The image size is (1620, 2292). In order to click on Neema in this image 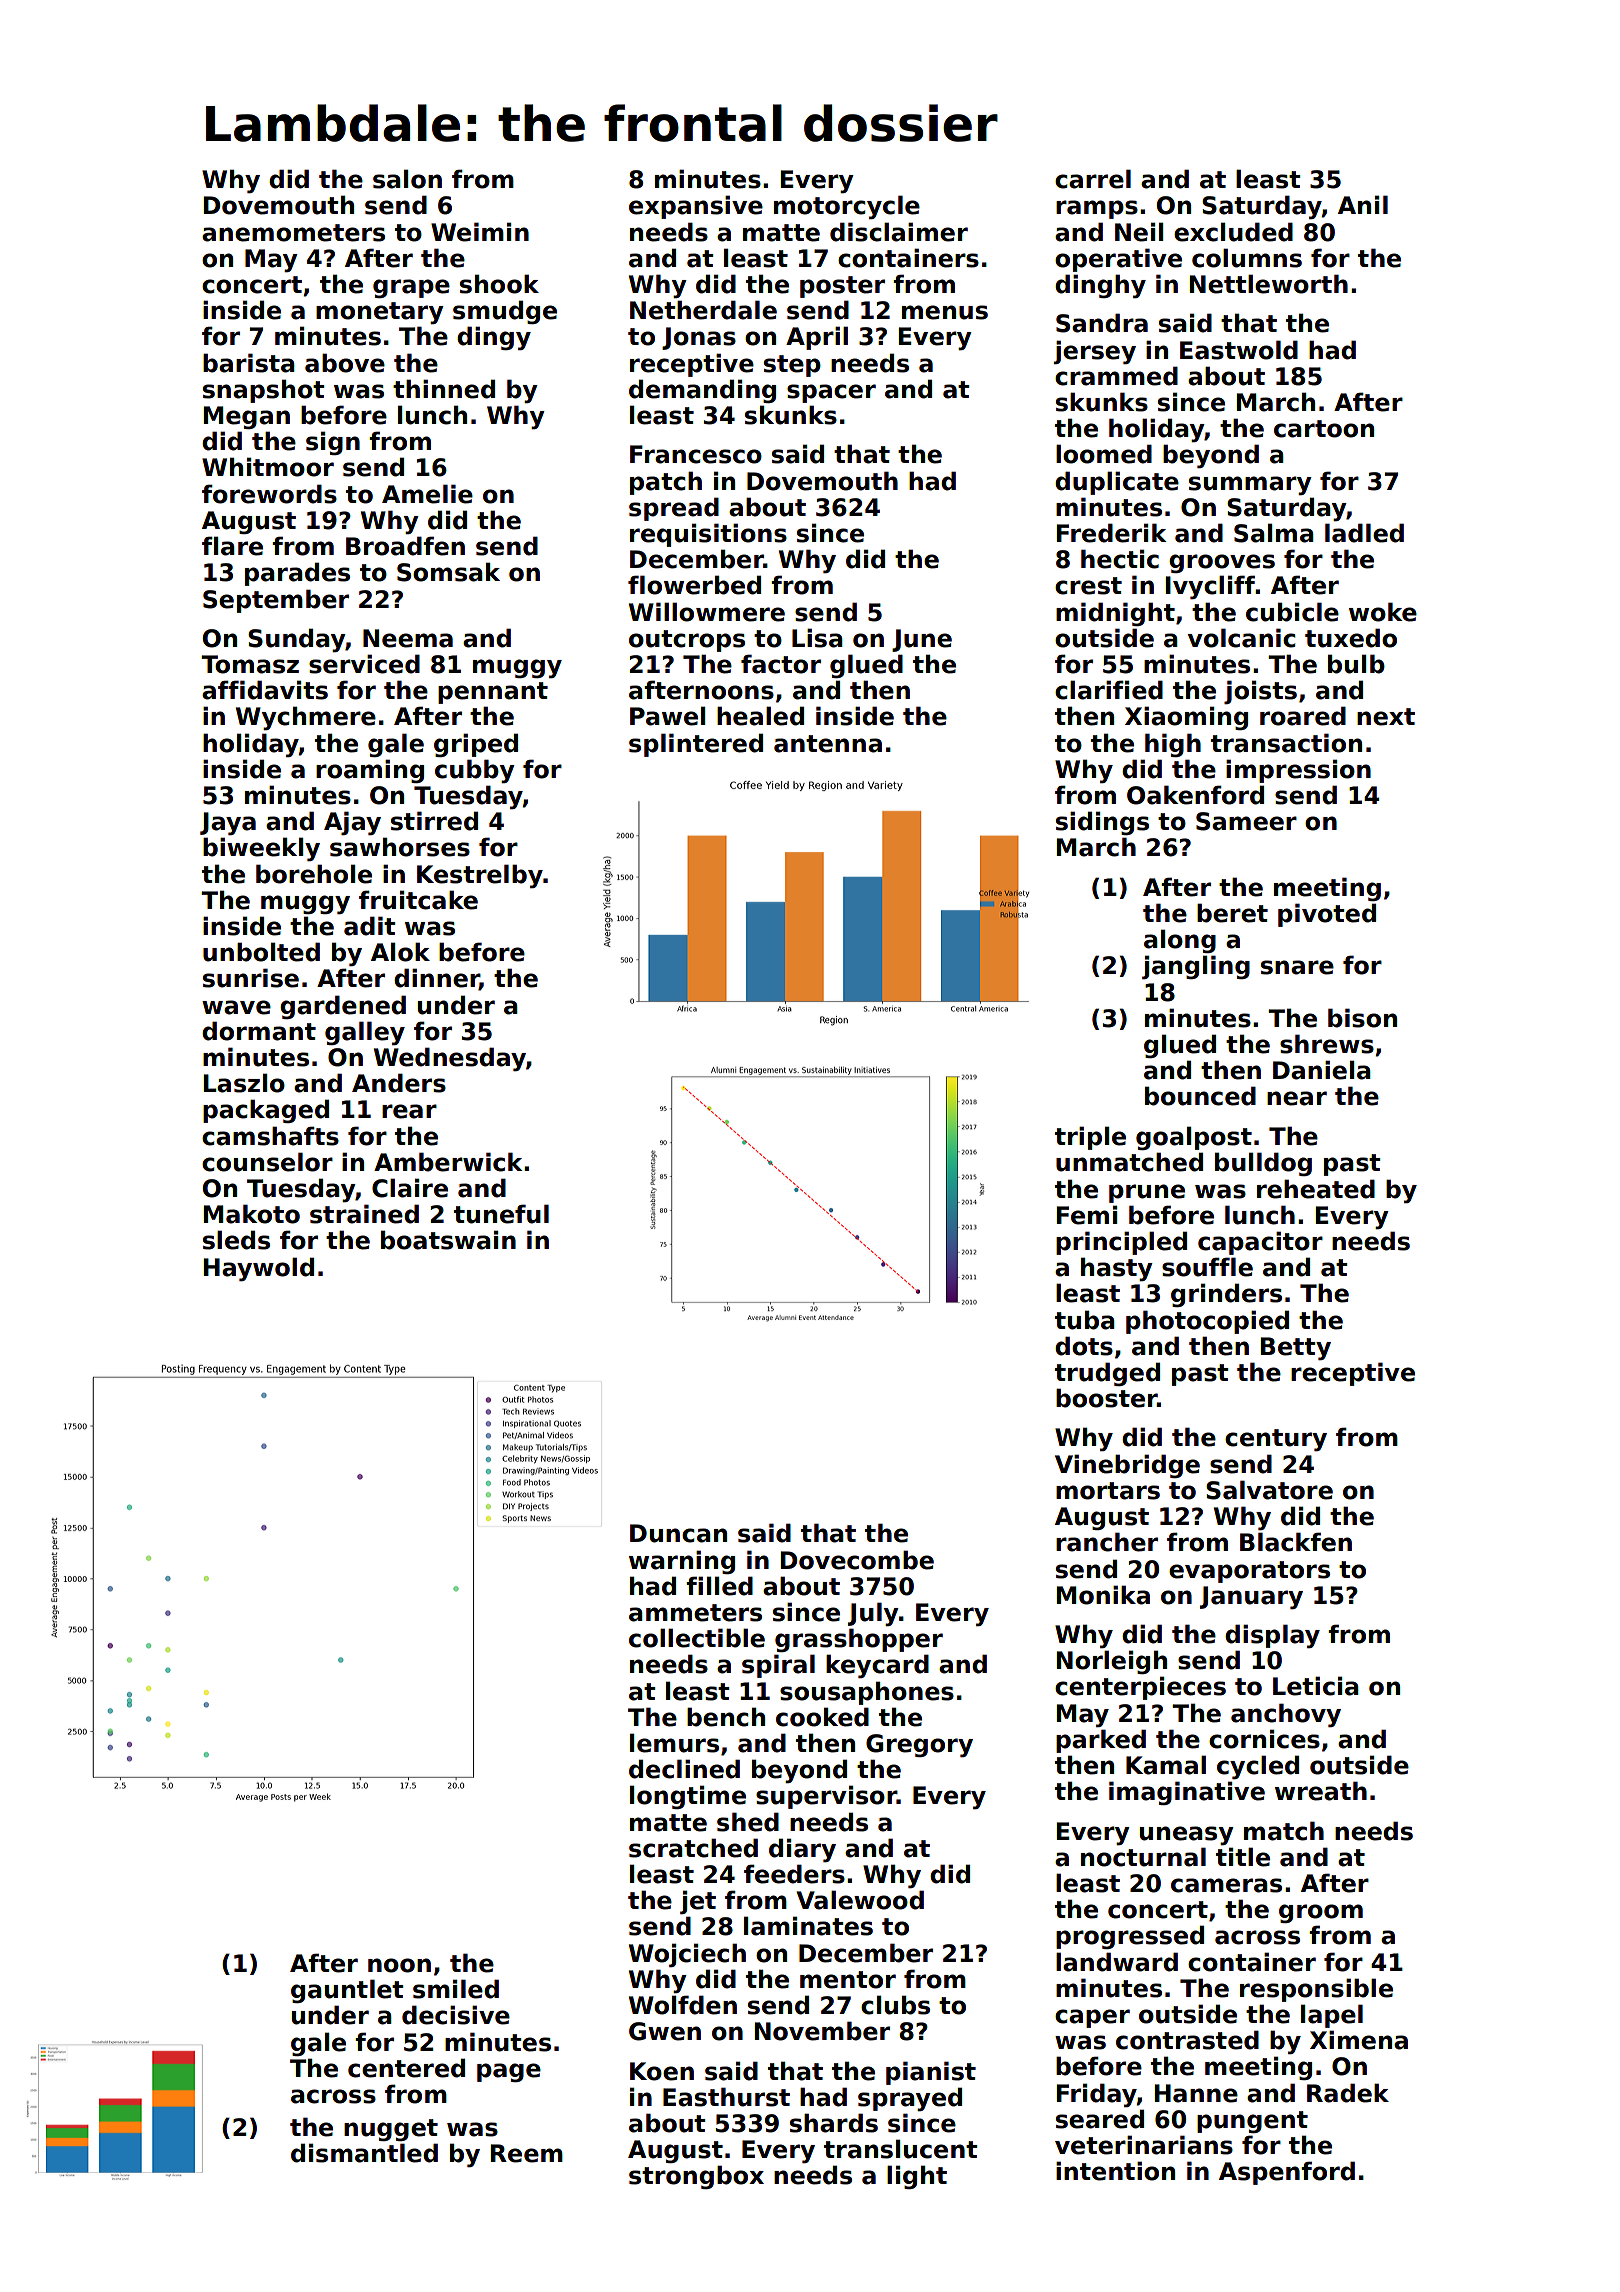, I will do `click(408, 638)`.
